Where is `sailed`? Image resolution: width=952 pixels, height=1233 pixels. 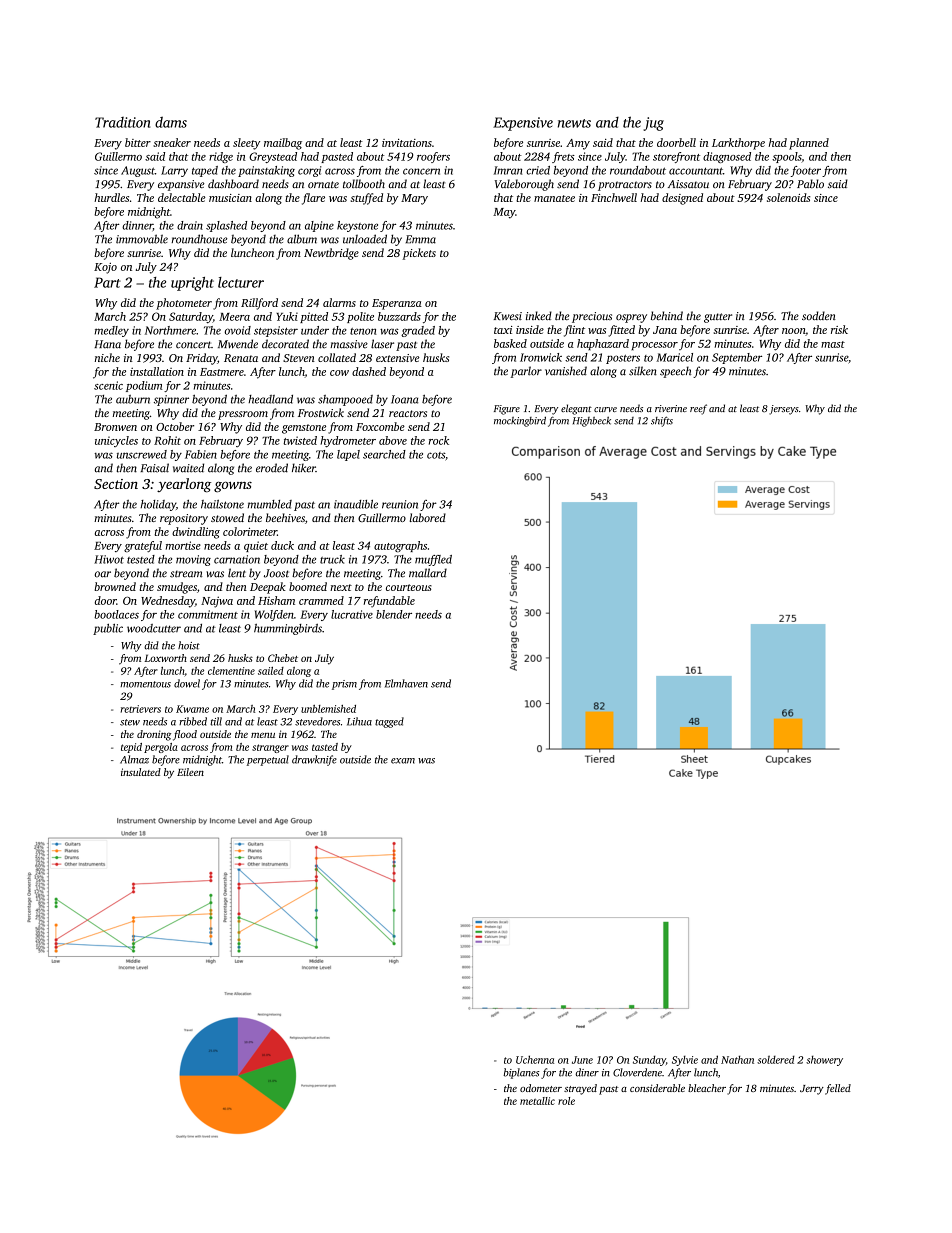
sailed is located at coordinates (271, 671).
